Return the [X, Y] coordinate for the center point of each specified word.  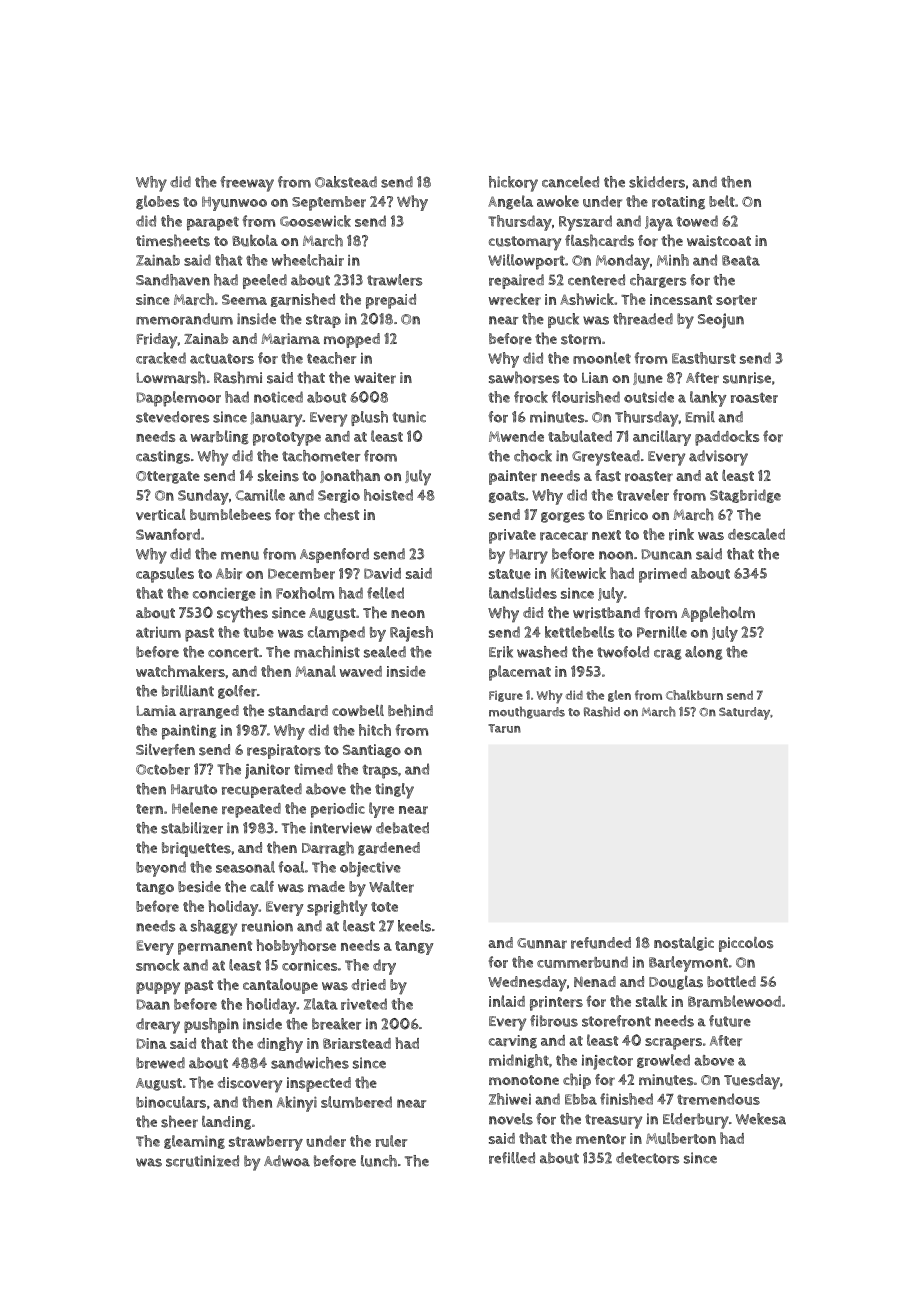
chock [533, 456]
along [704, 653]
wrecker [515, 299]
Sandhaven [173, 280]
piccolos [746, 944]
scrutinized [202, 1161]
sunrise [747, 378]
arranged [209, 712]
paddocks [727, 438]
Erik [501, 652]
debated [402, 828]
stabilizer [192, 828]
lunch [379, 1161]
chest [341, 514]
